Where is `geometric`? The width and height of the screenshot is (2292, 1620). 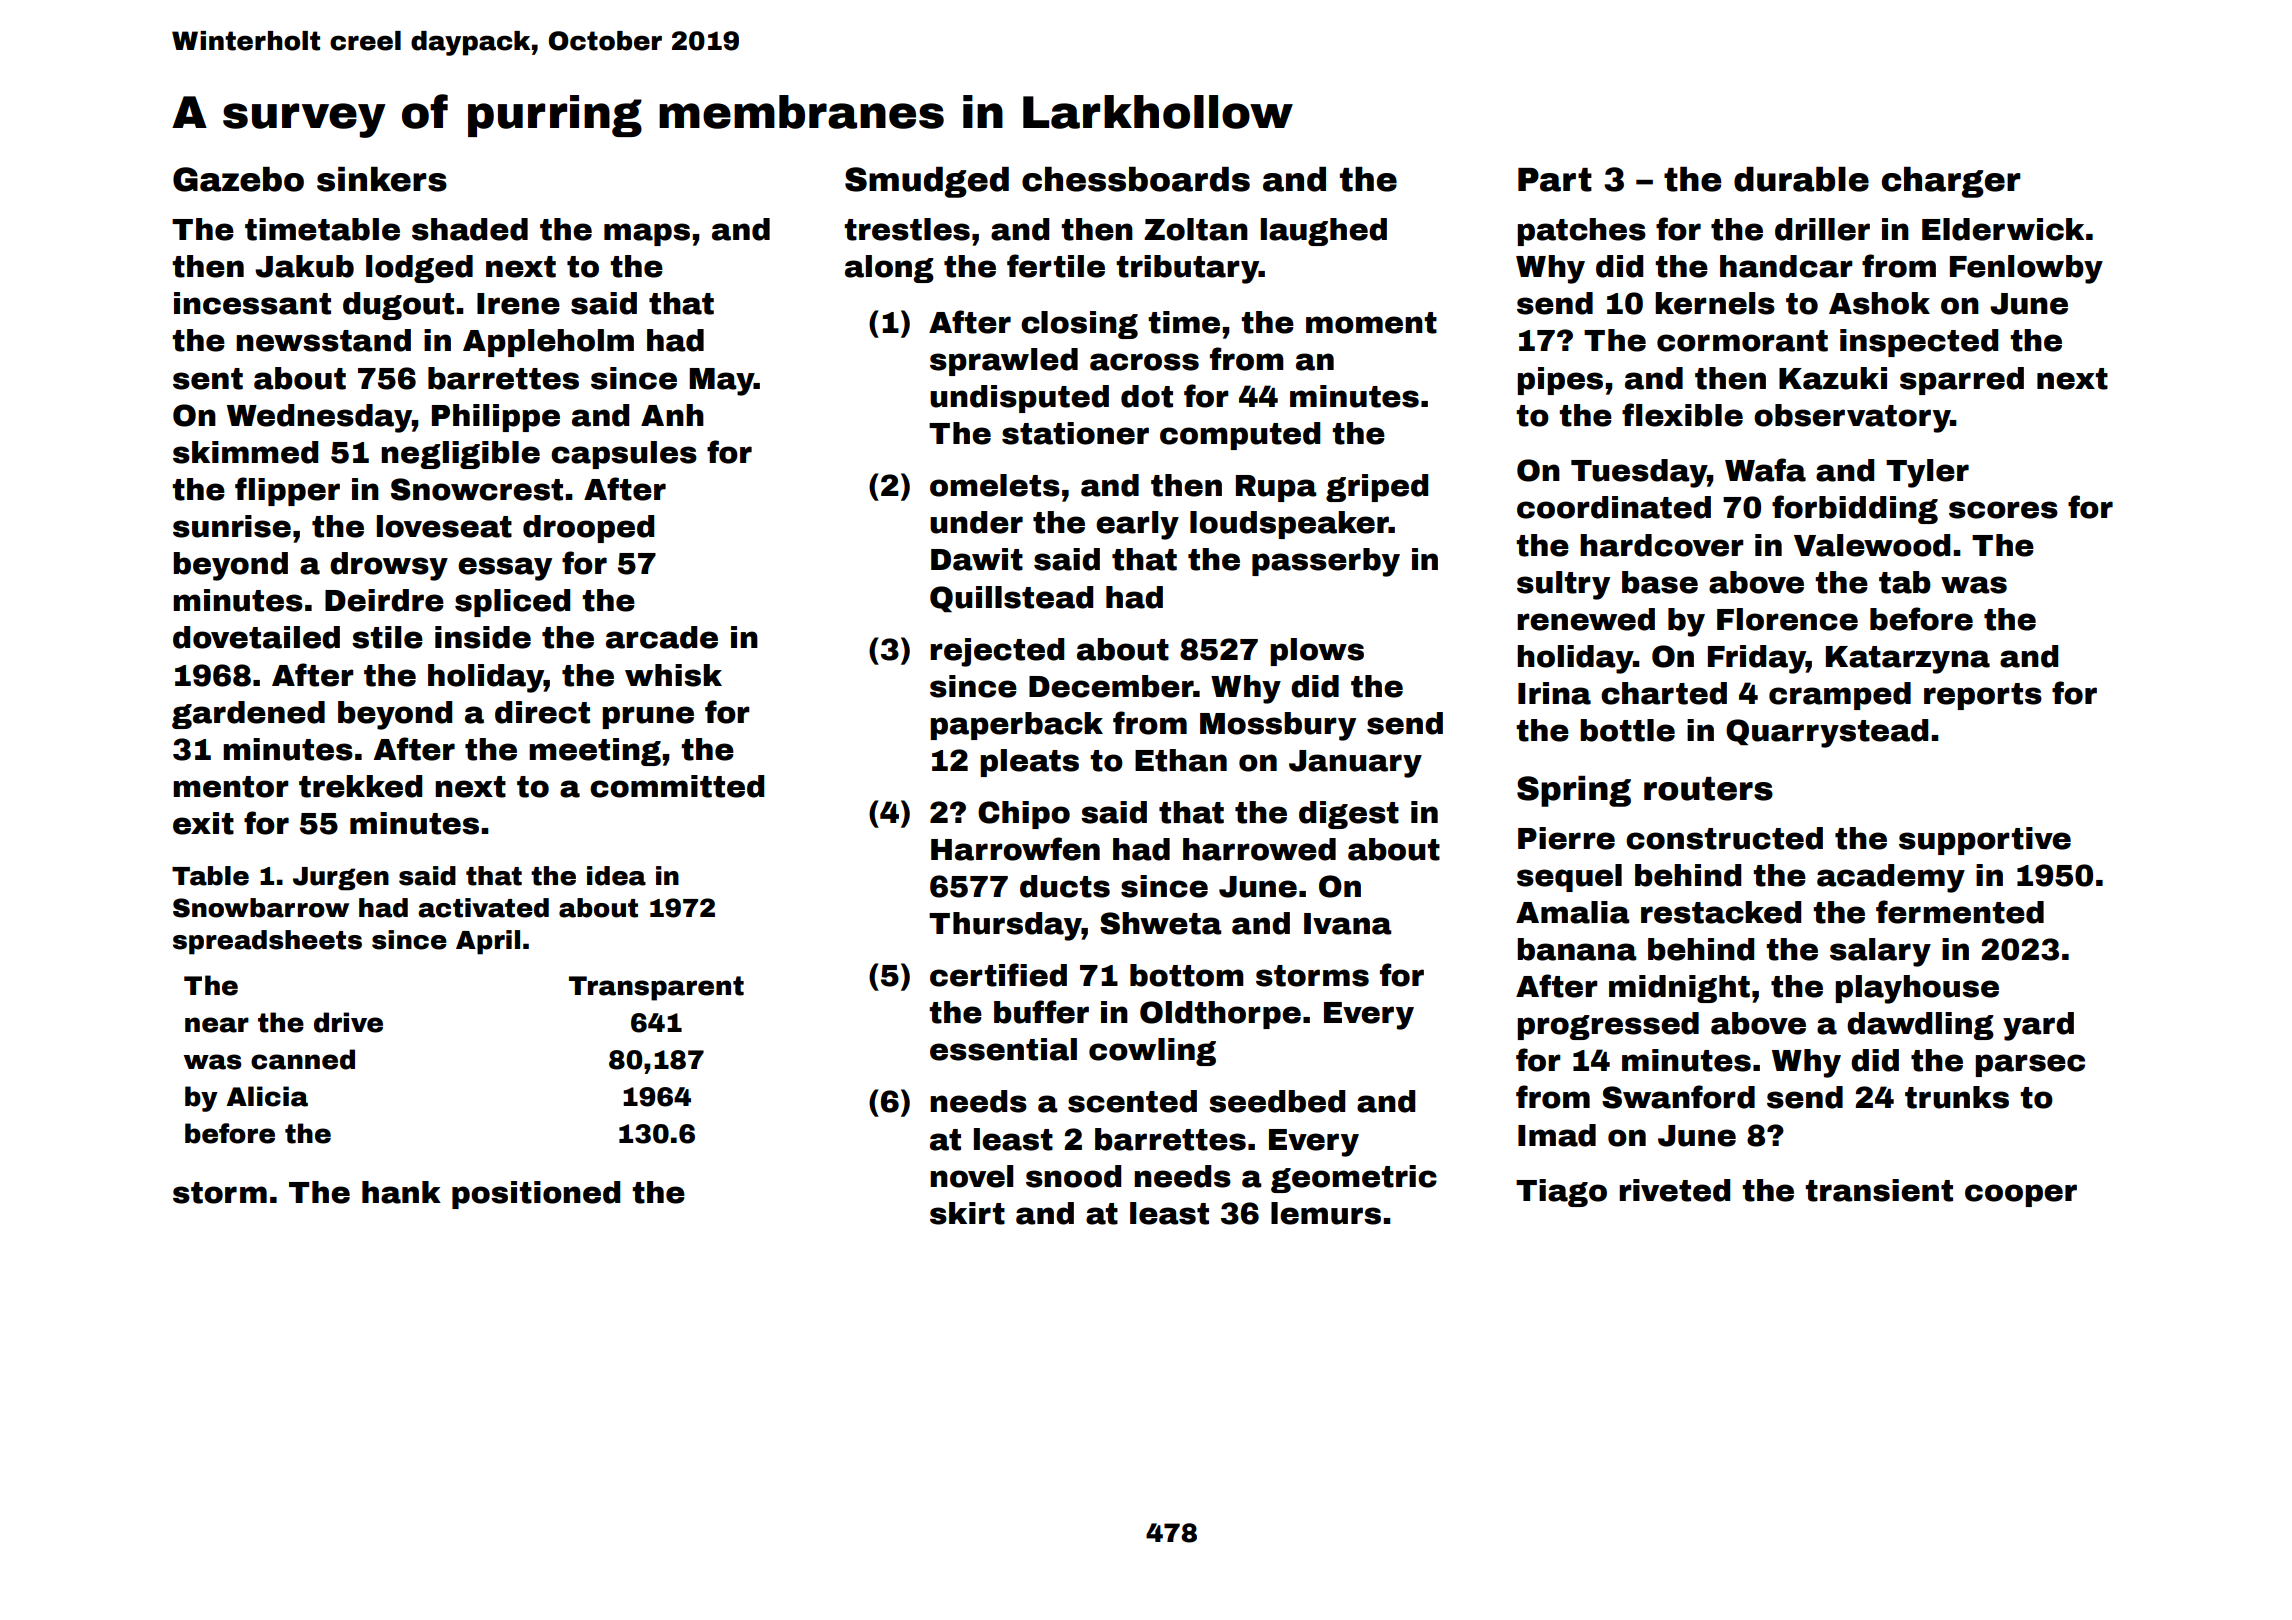
geometric is located at coordinates (1354, 1179).
